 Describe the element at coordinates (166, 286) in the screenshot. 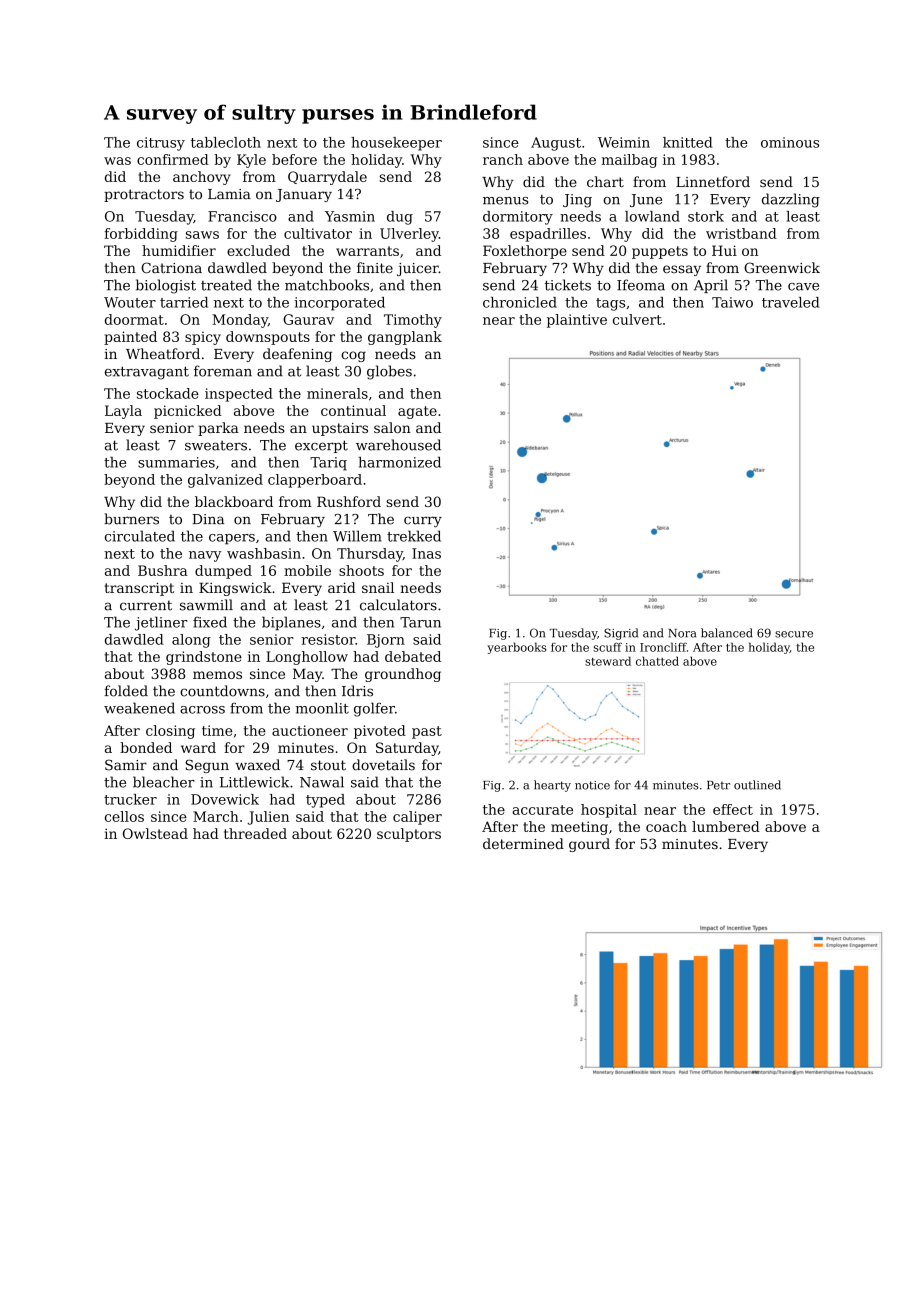

I see `biologist` at that location.
